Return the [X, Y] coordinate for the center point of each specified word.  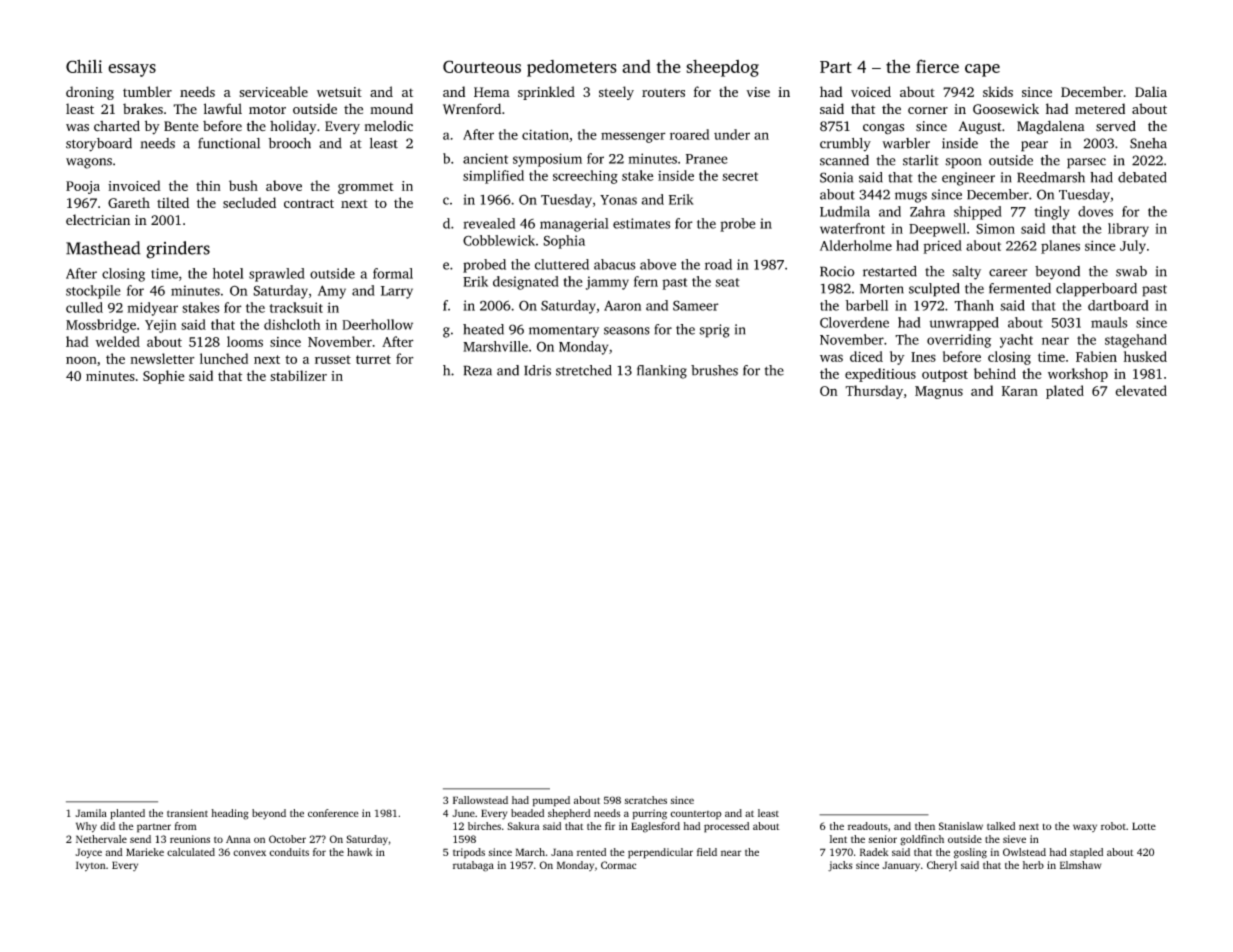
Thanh [974, 305]
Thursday [874, 392]
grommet [366, 188]
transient [187, 813]
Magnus [939, 392]
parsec [1086, 163]
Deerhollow [377, 324]
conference [333, 813]
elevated [1141, 390]
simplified [493, 177]
